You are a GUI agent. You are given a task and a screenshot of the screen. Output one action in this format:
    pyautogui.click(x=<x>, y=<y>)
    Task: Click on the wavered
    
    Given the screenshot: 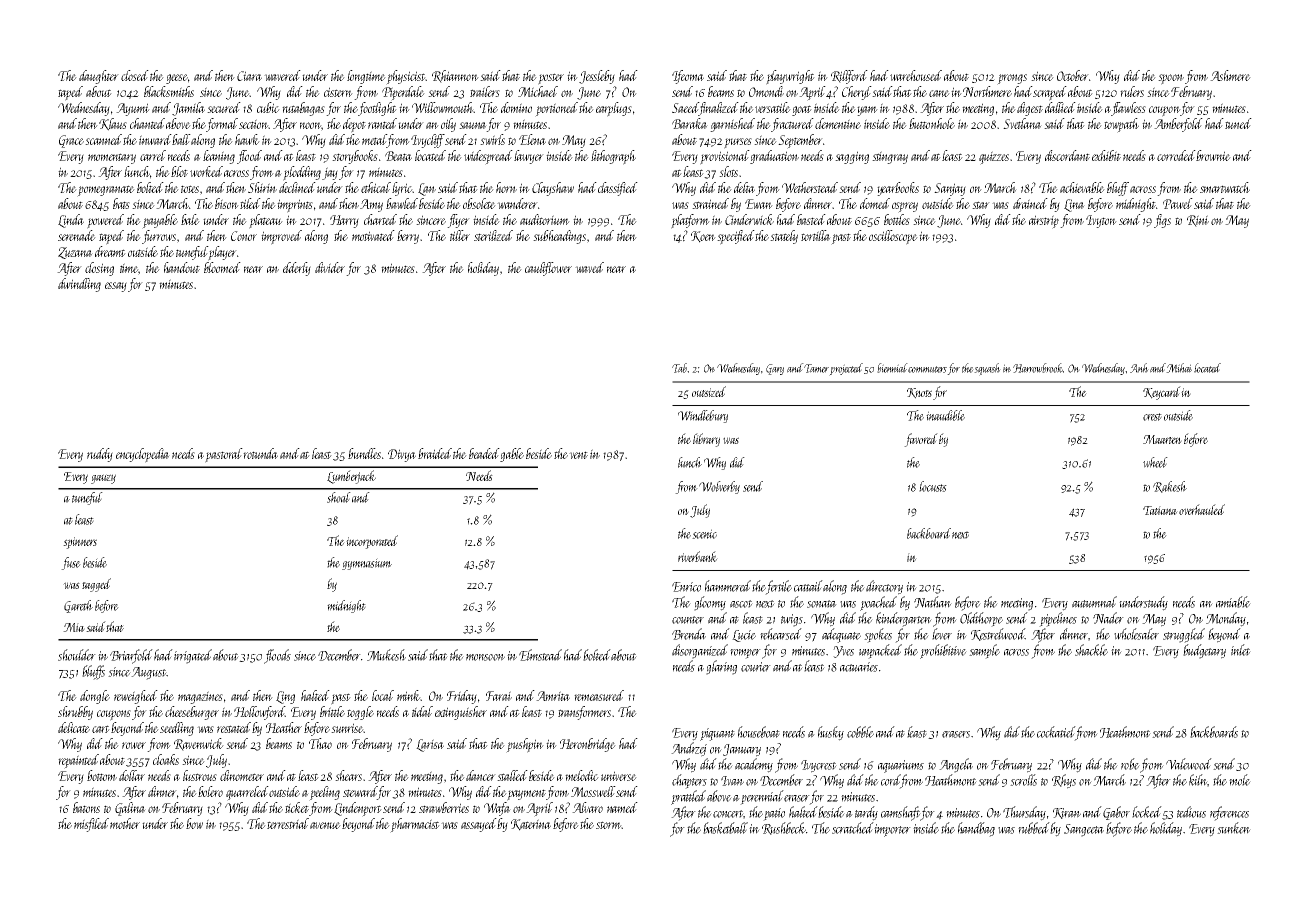 What is the action you would take?
    pyautogui.click(x=282, y=75)
